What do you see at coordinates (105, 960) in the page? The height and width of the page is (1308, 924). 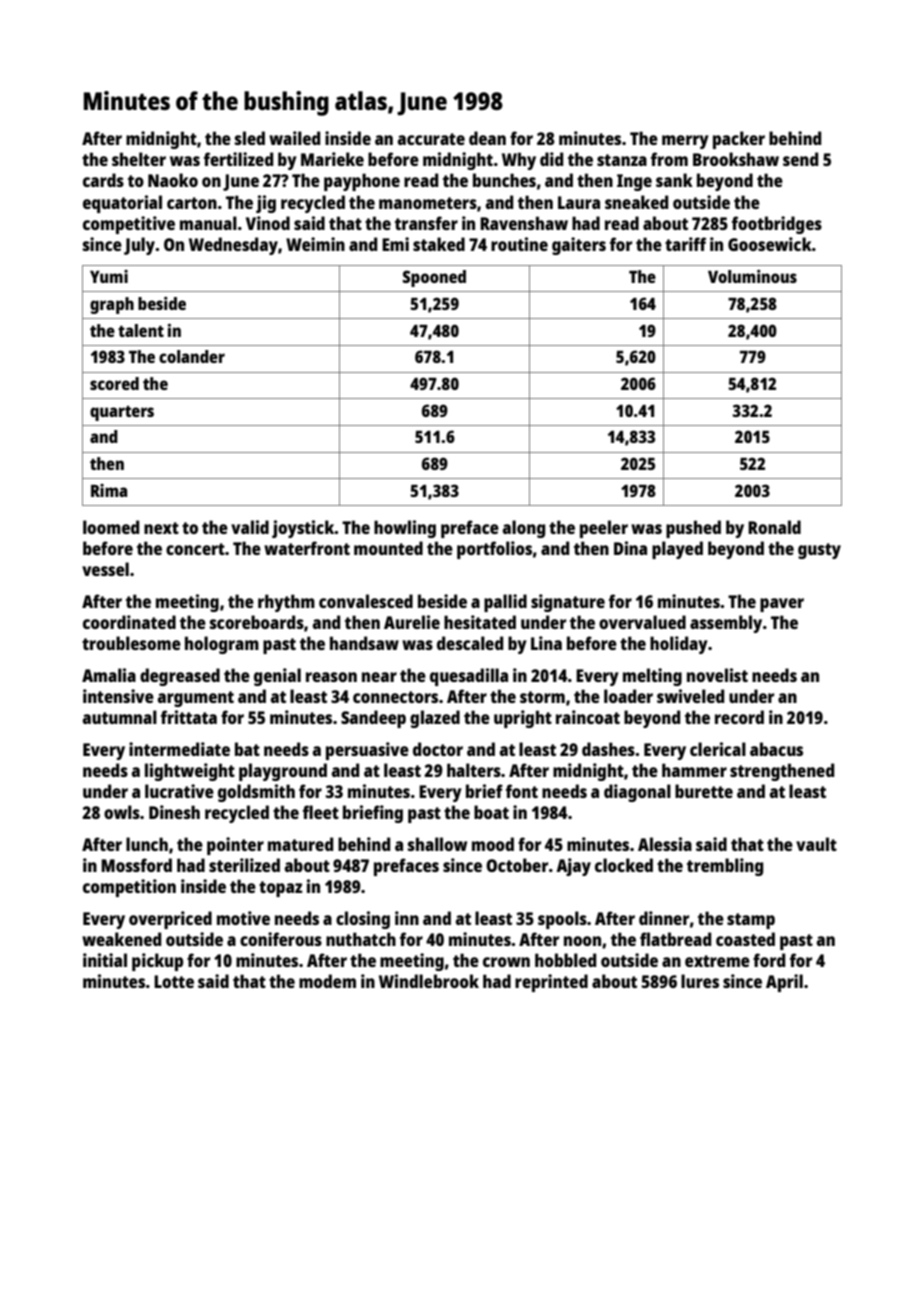 I see `initial` at bounding box center [105, 960].
